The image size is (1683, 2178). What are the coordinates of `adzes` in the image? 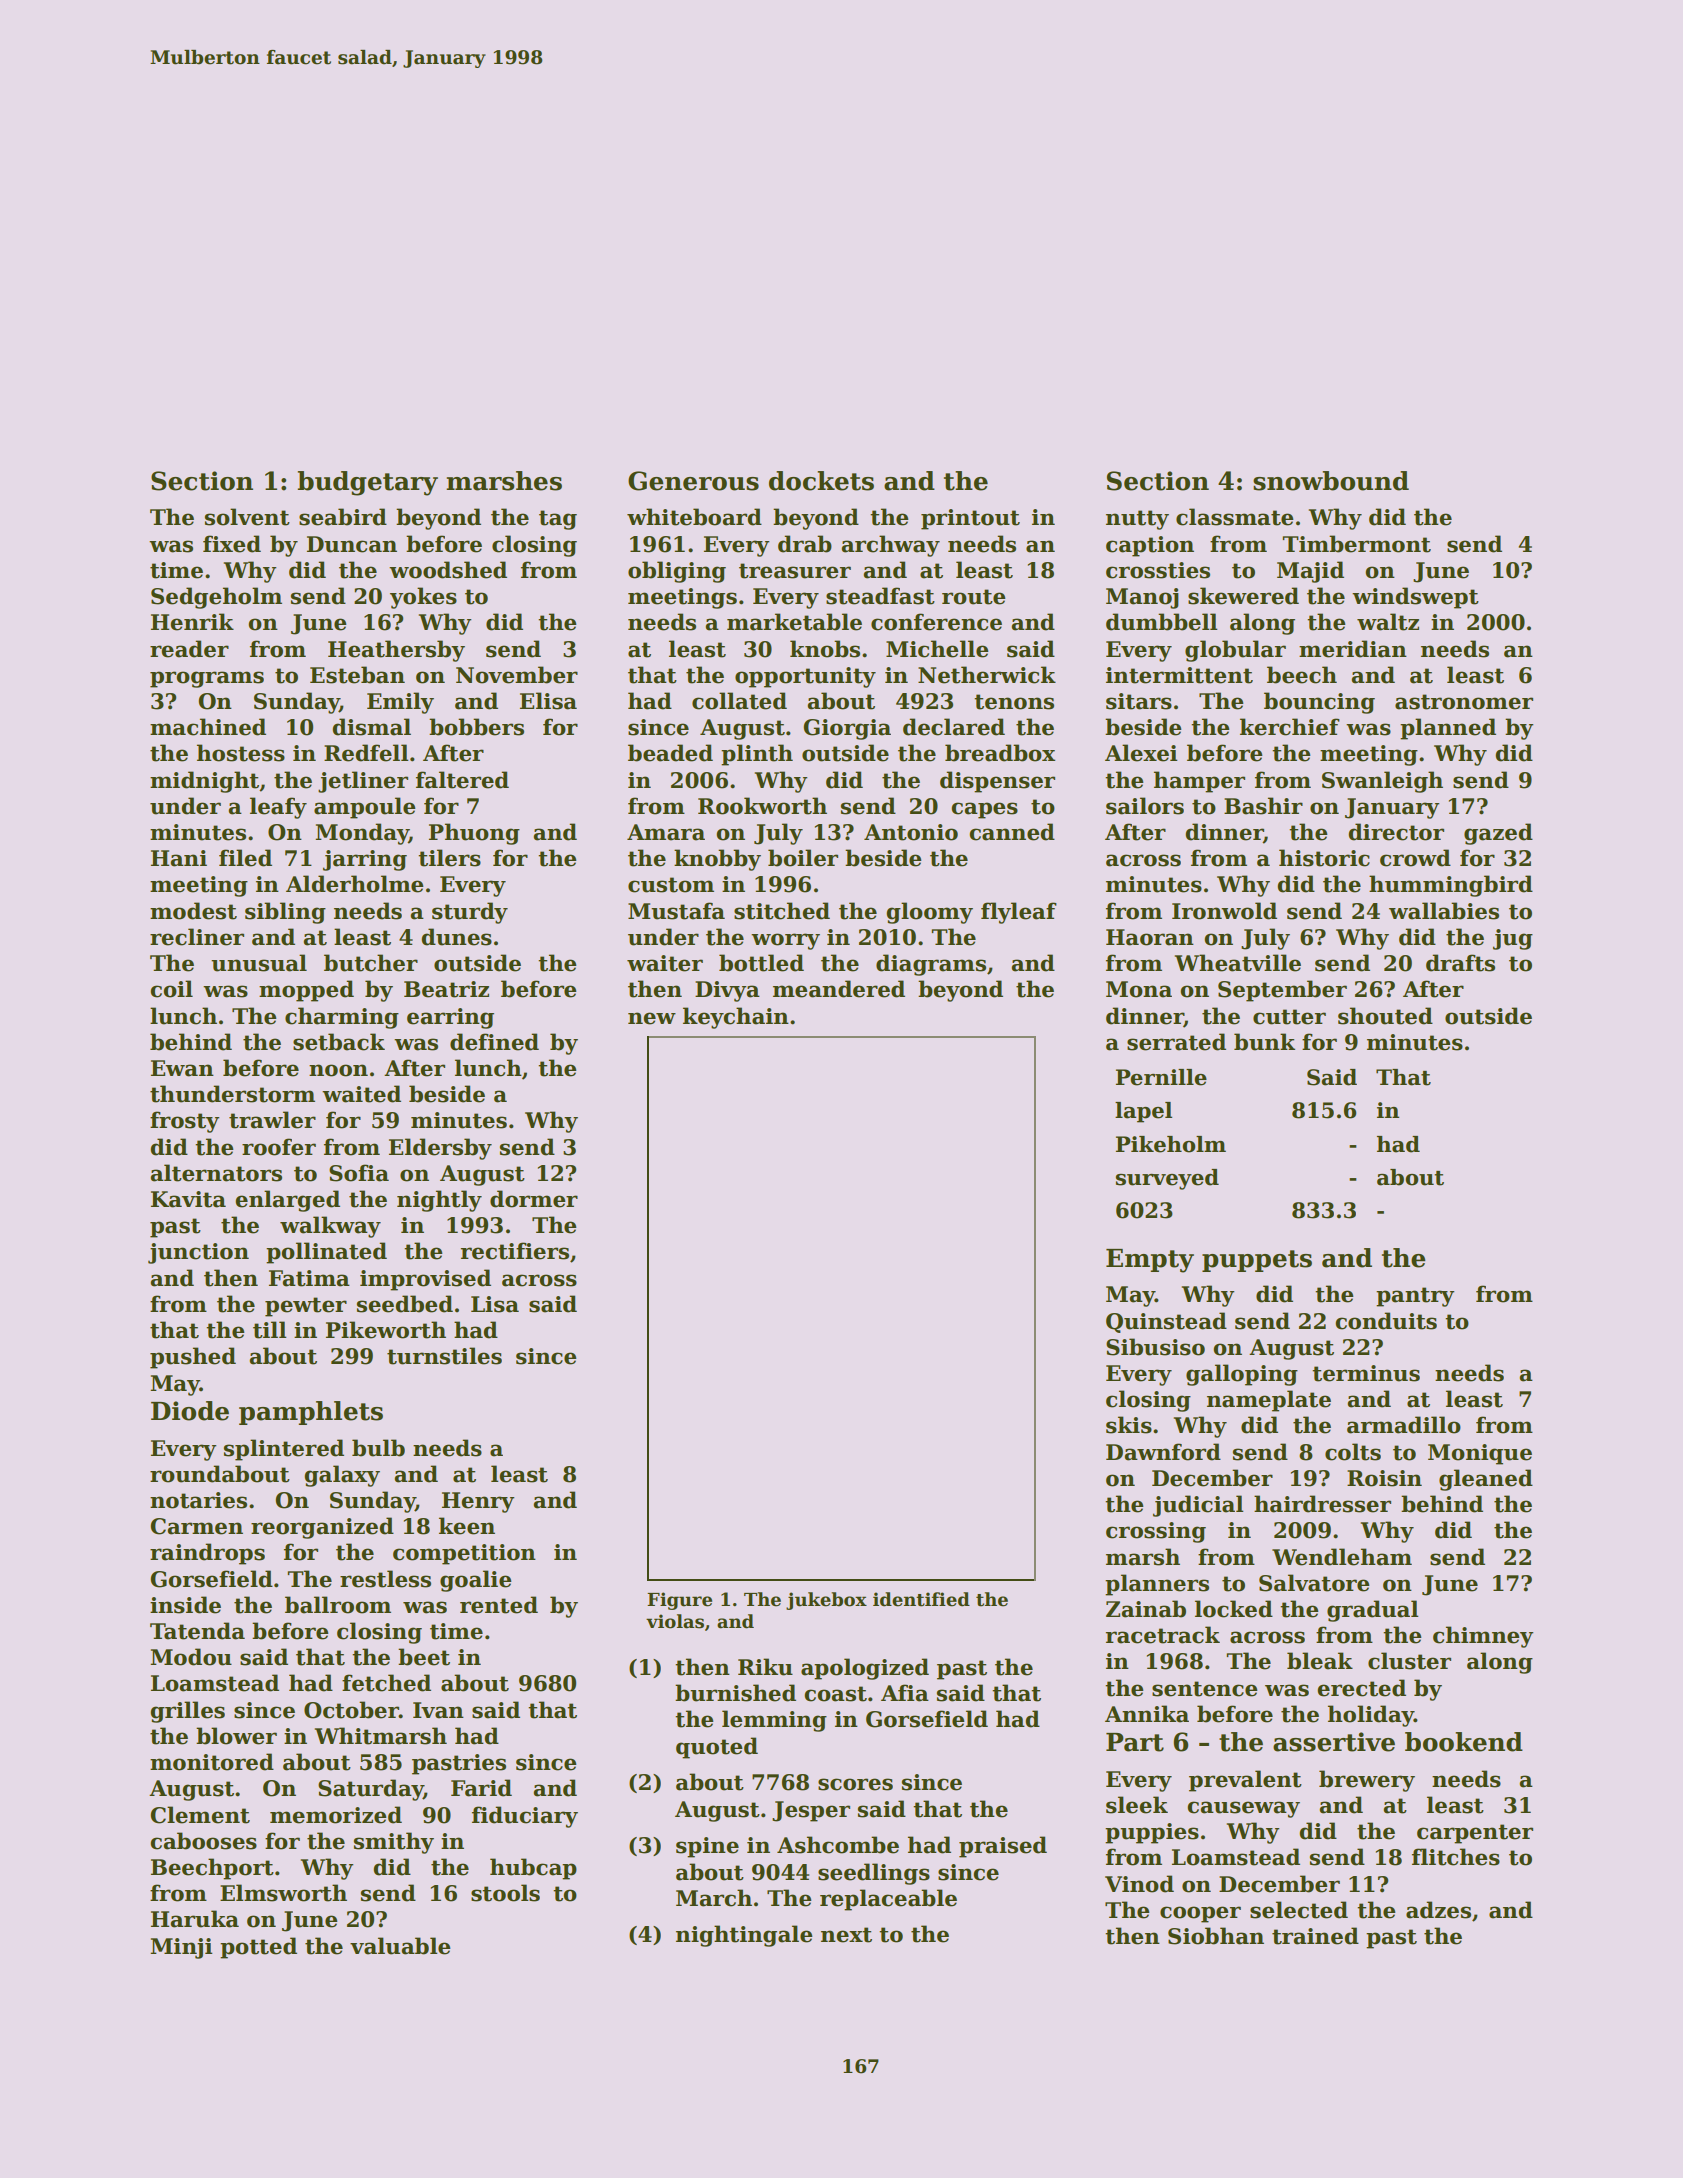 It's located at (1438, 1910).
